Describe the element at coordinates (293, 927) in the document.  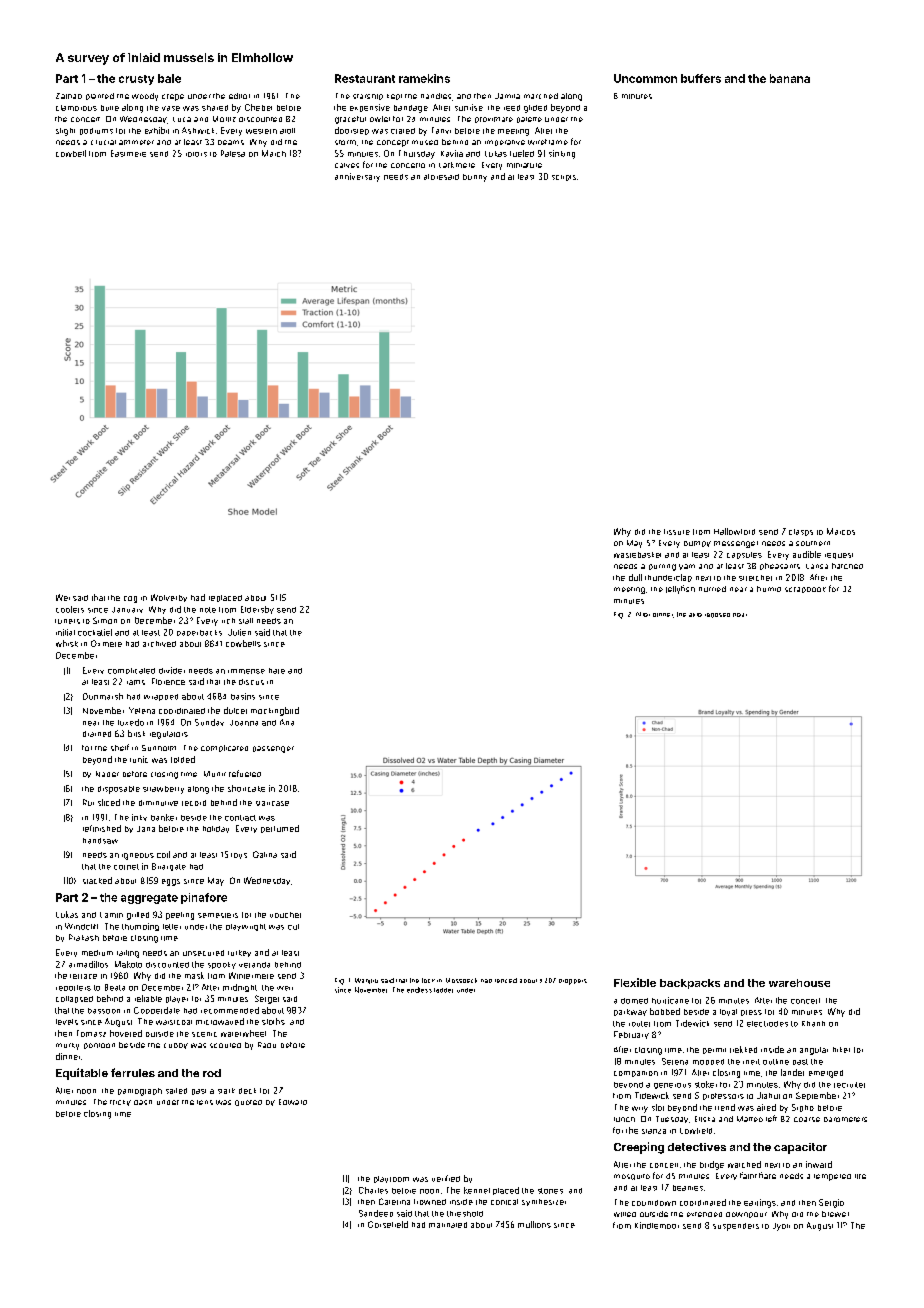
I see `cut` at that location.
